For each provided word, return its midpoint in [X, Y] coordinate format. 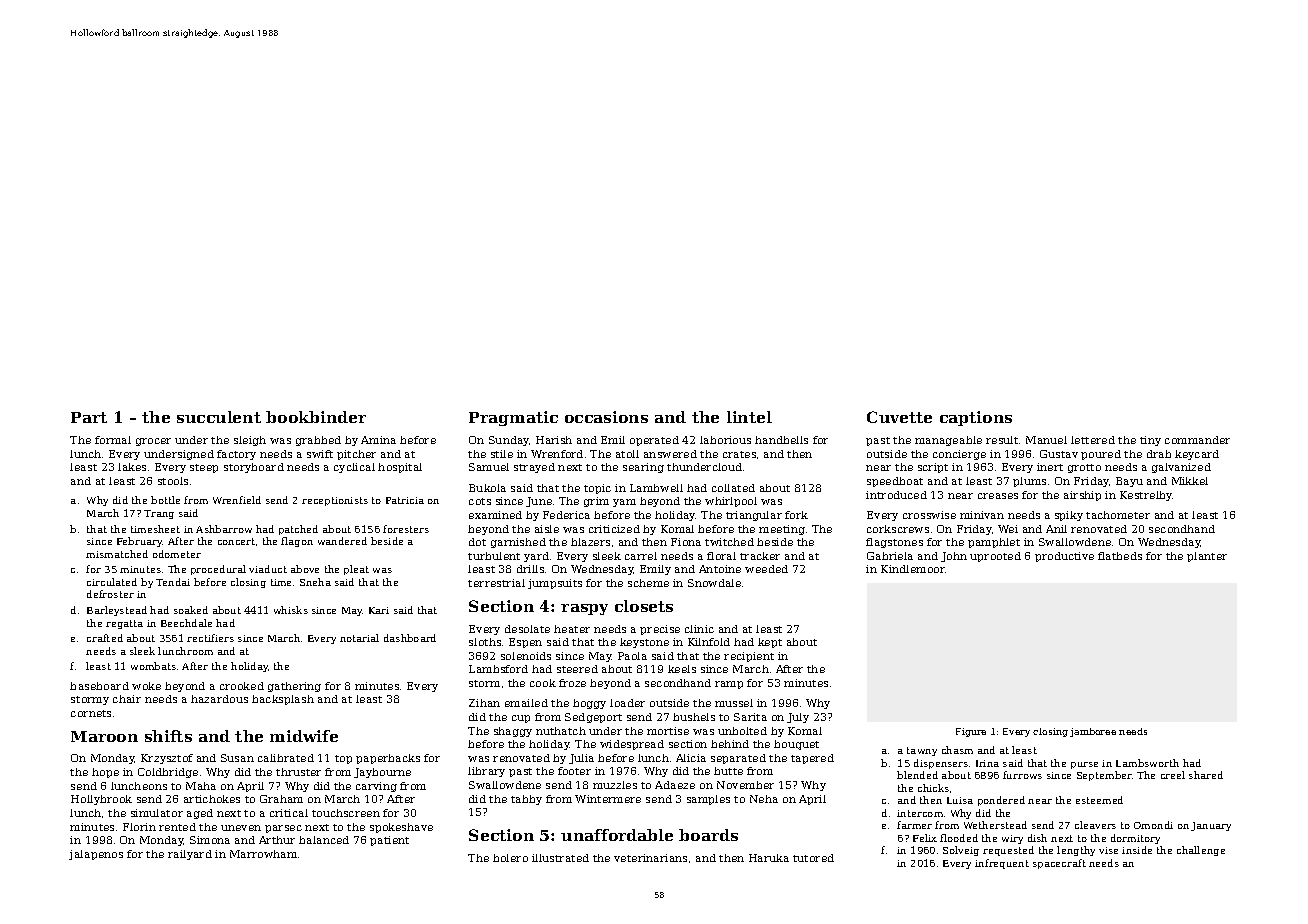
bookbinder [316, 417]
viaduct [268, 569]
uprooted [995, 557]
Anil [1056, 529]
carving [376, 787]
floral [721, 556]
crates [739, 454]
